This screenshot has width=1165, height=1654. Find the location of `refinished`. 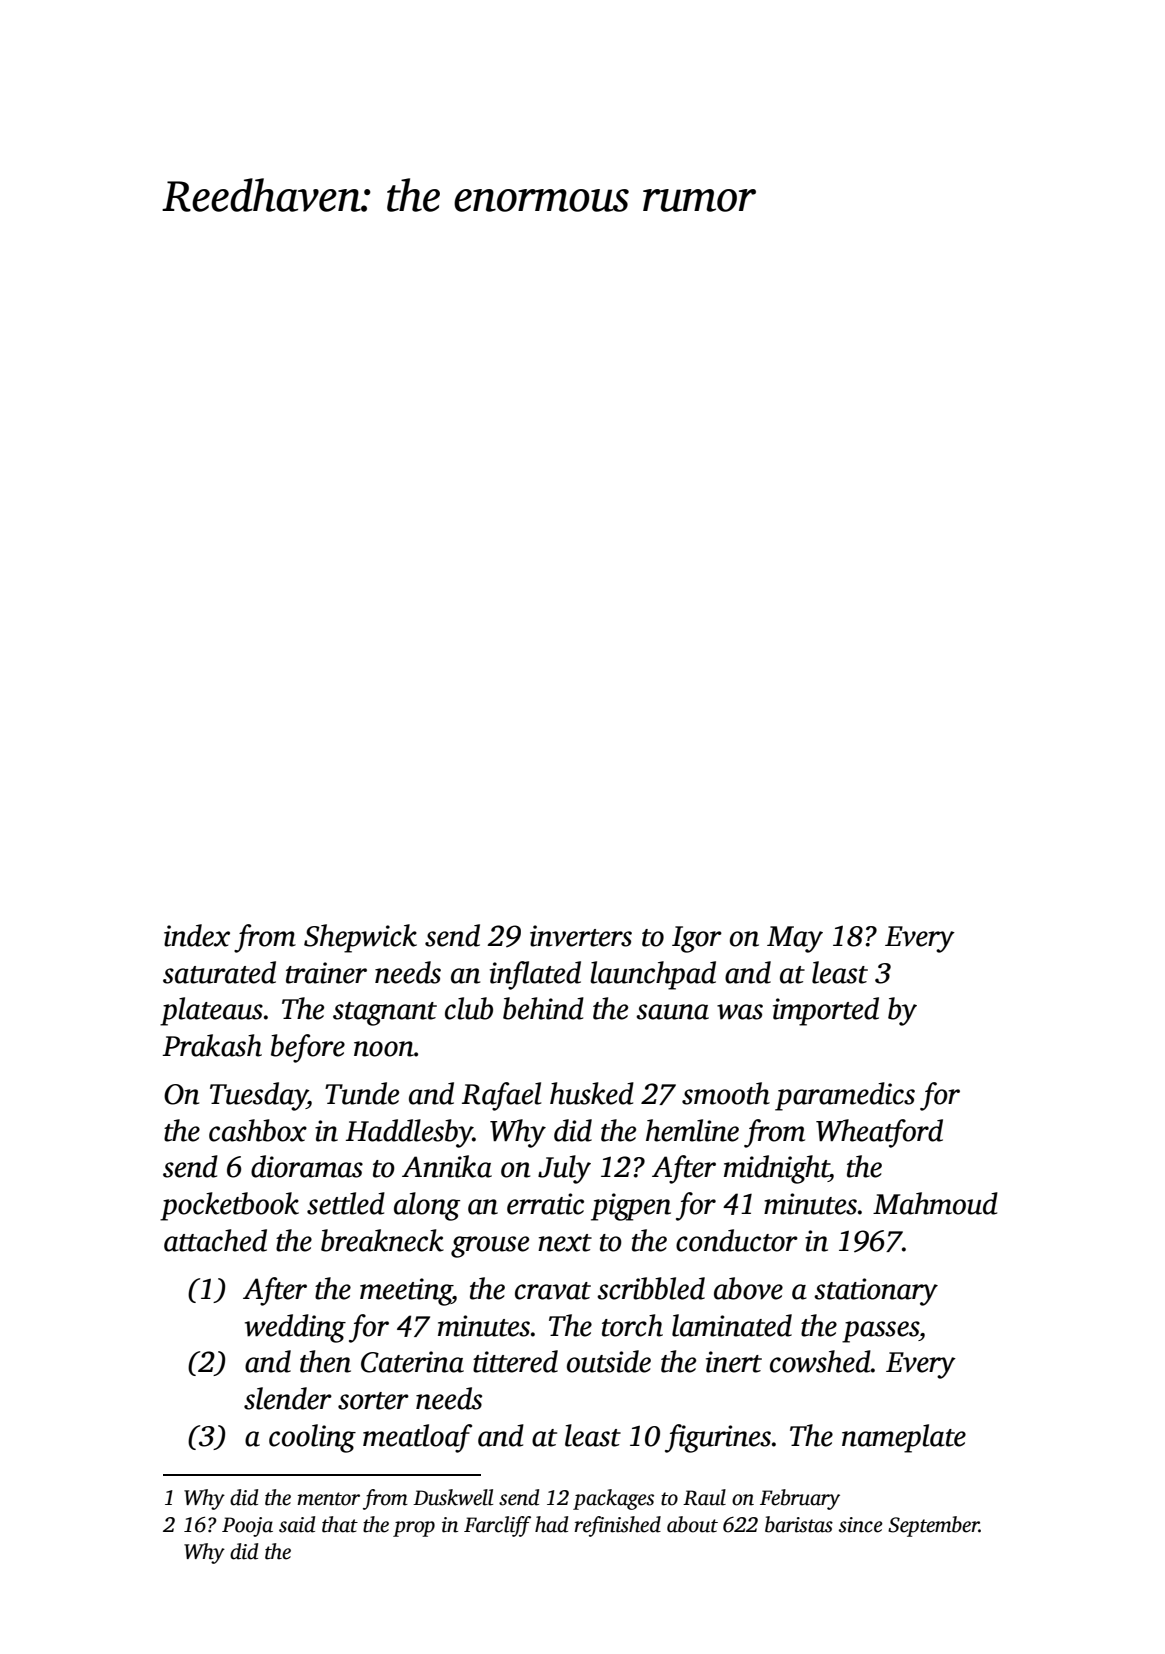

refinished is located at coordinates (617, 1526).
